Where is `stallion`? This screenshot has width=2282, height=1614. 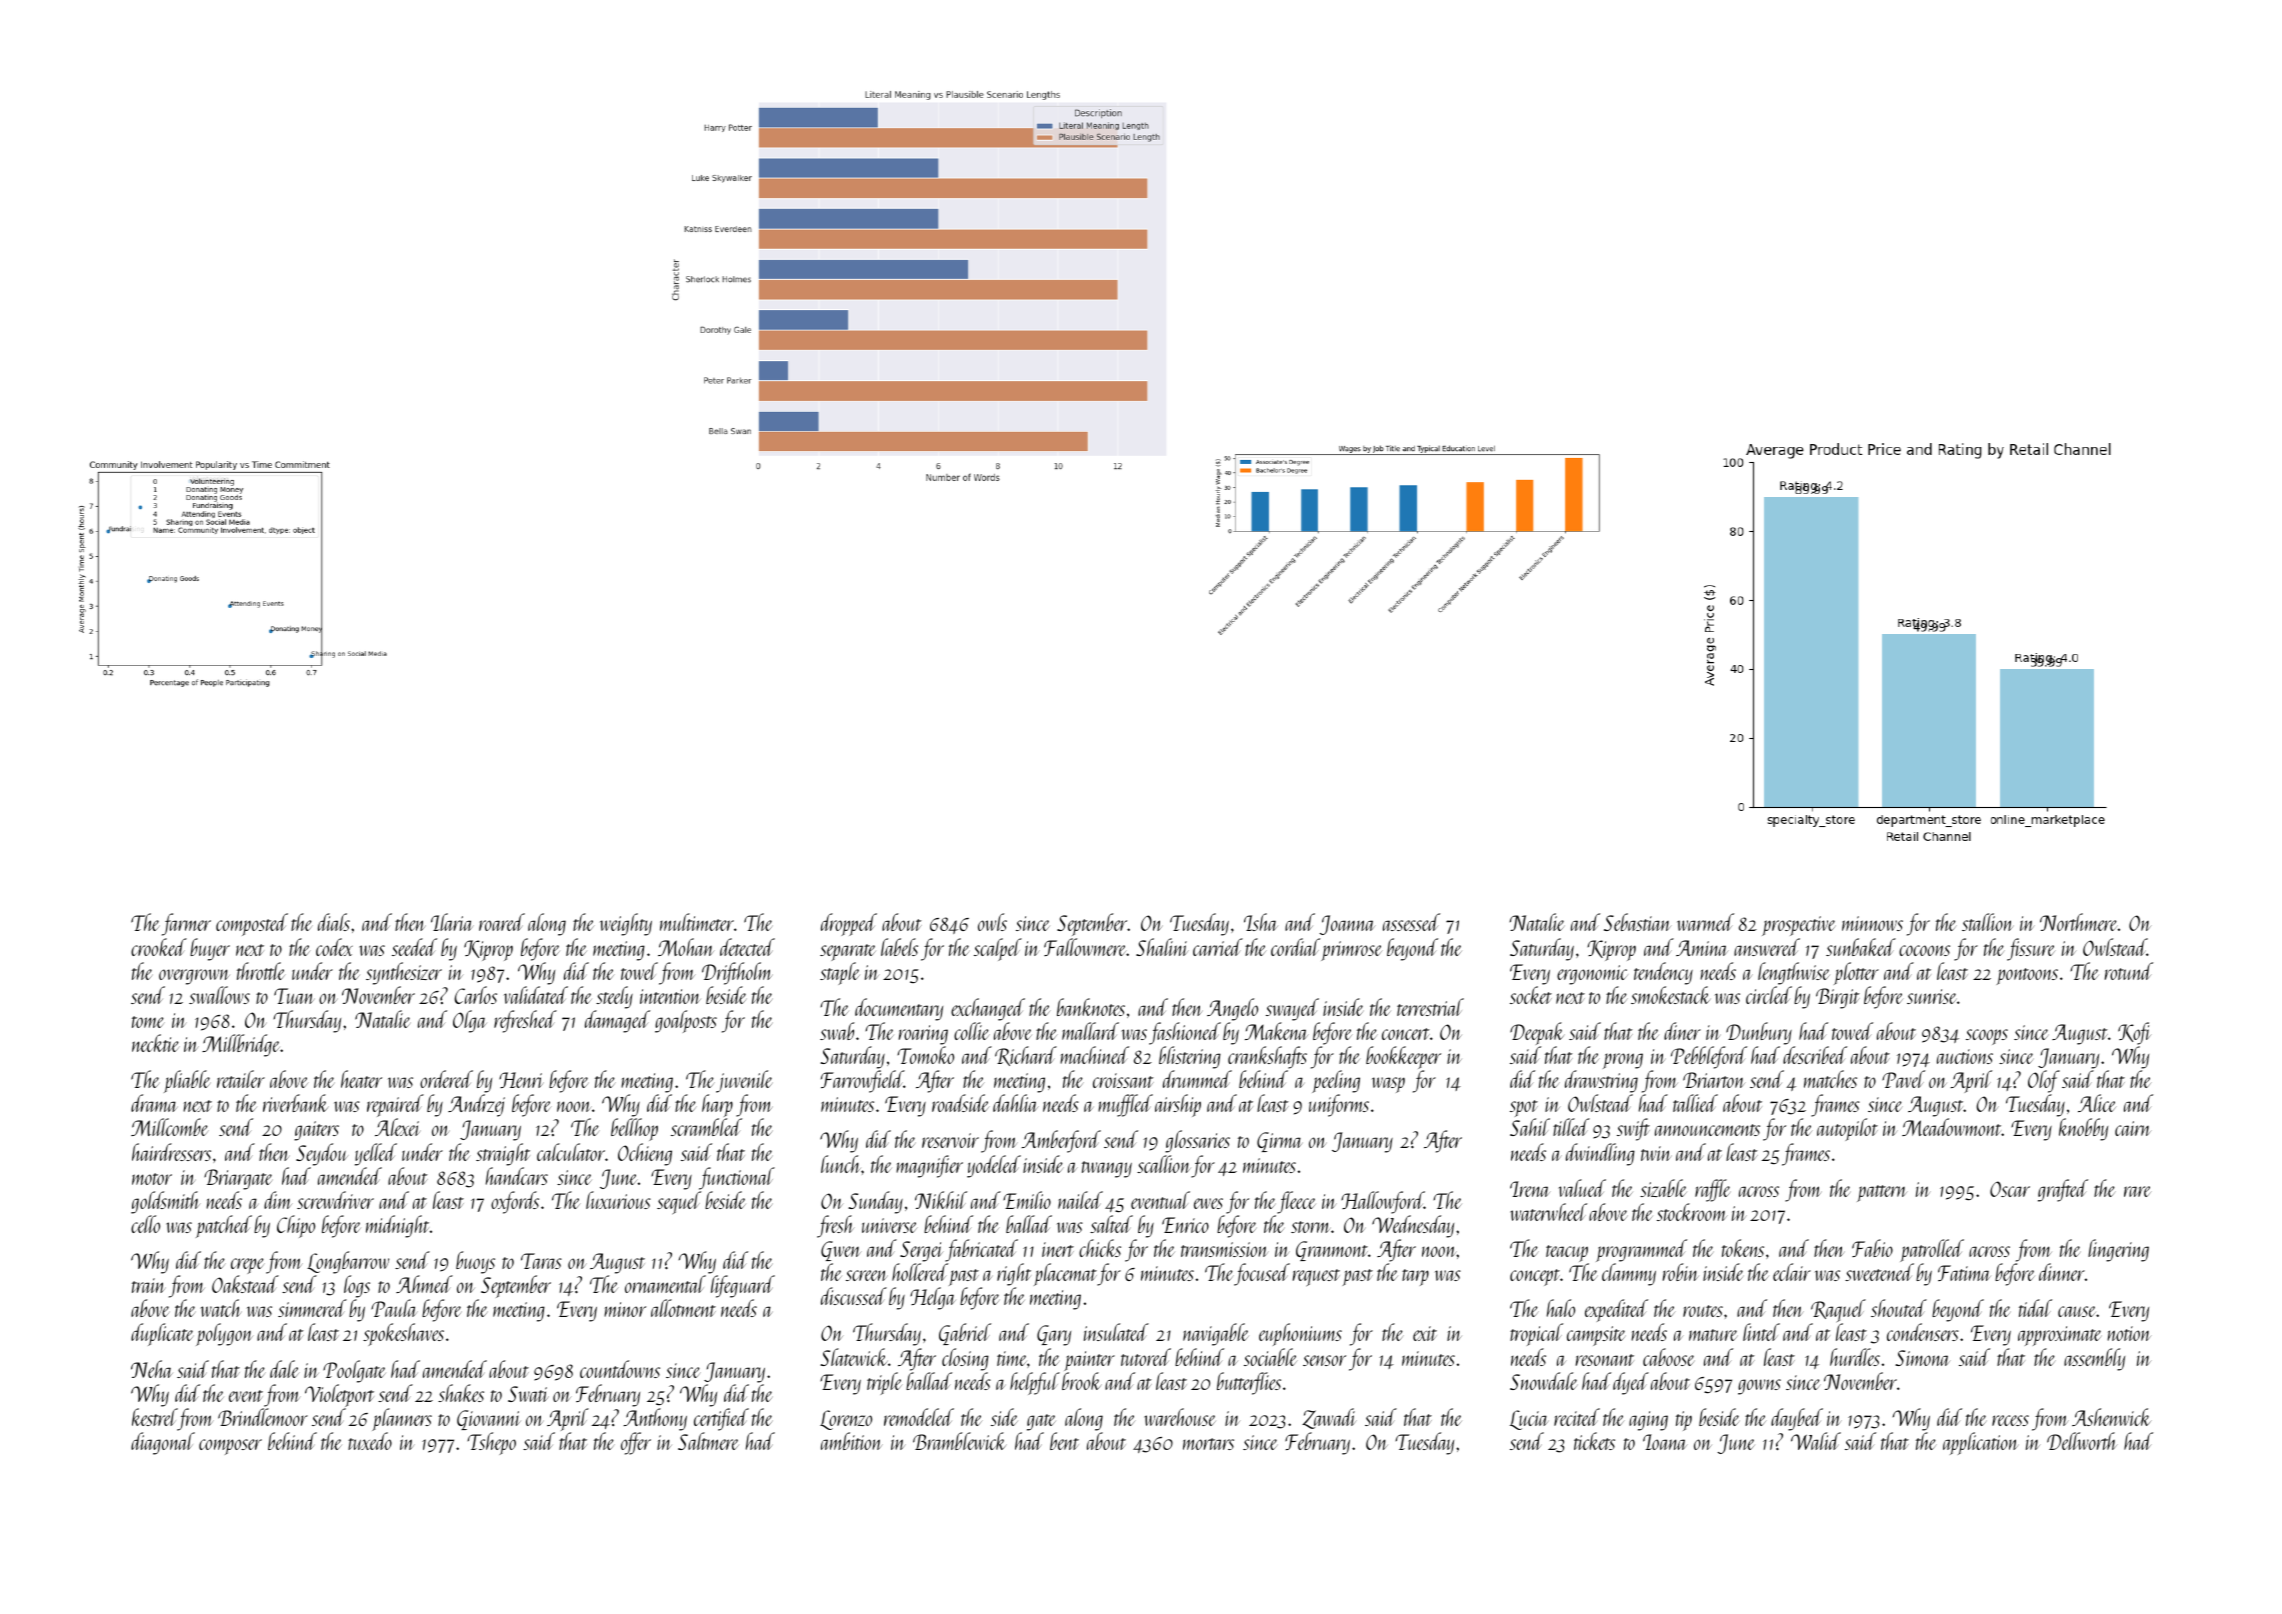
stallion is located at coordinates (1987, 922).
